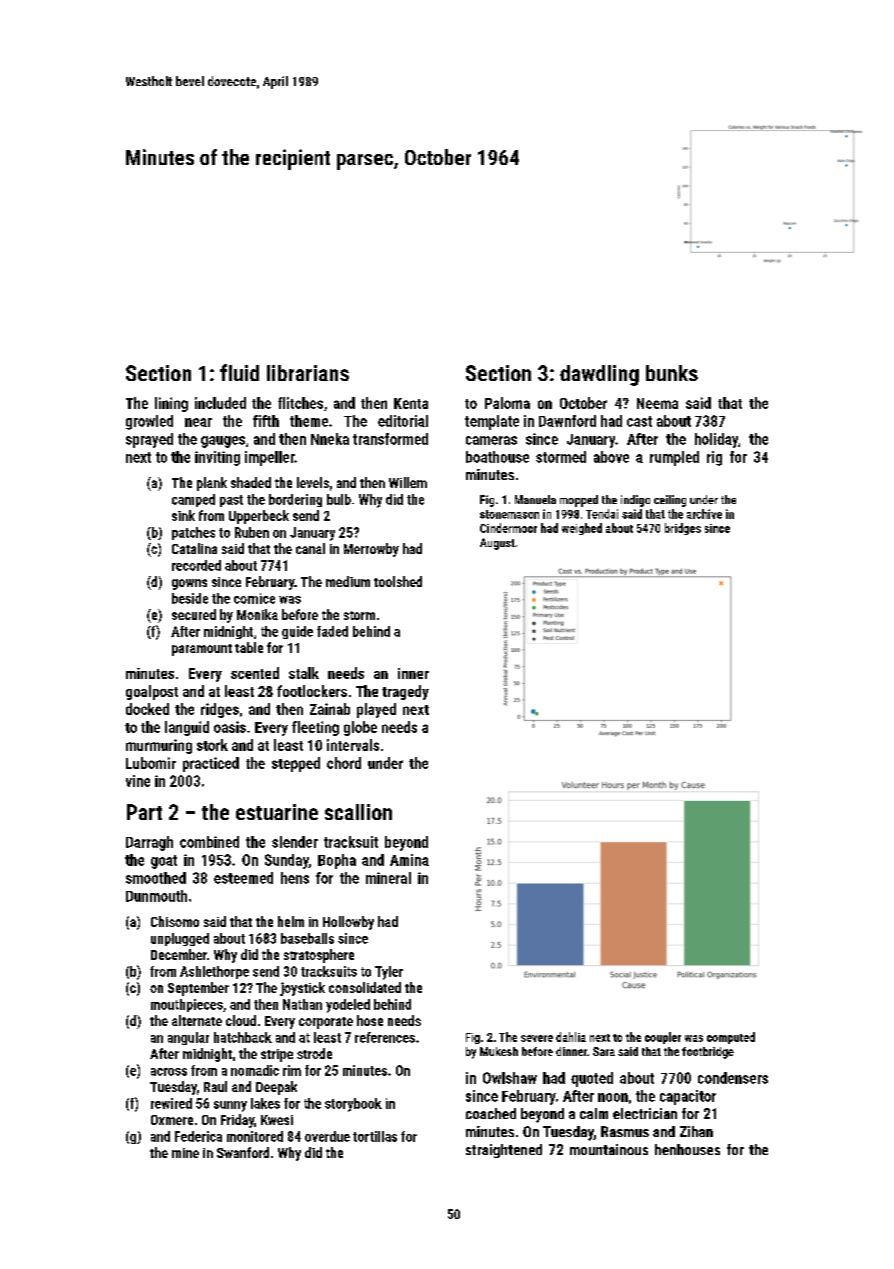  What do you see at coordinates (409, 860) in the page?
I see `Amina` at bounding box center [409, 860].
